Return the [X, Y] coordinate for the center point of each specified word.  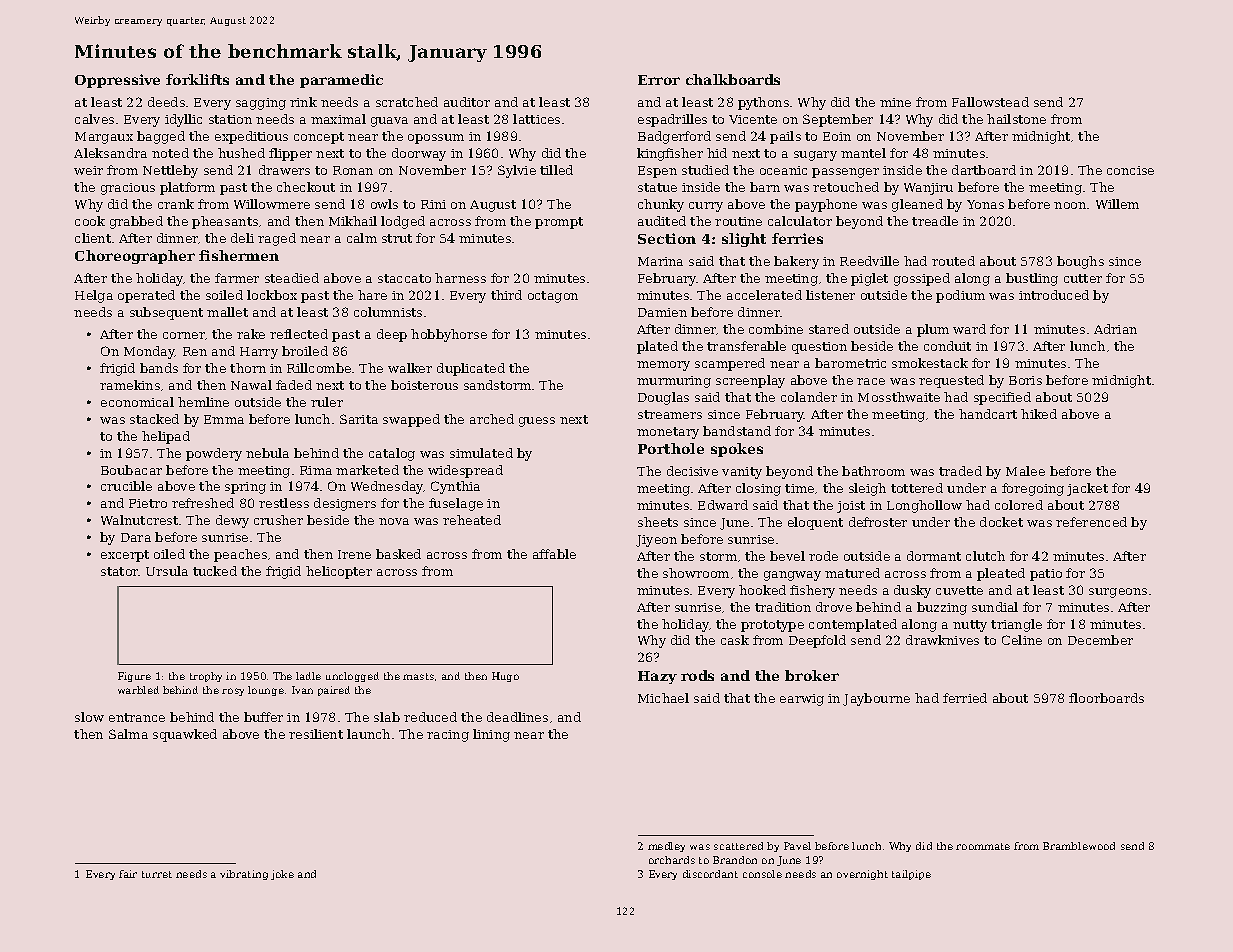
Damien [662, 312]
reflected [299, 334]
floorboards [1106, 698]
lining [491, 735]
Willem [1117, 204]
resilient [316, 734]
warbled [138, 690]
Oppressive [117, 81]
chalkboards [733, 79]
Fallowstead [990, 102]
